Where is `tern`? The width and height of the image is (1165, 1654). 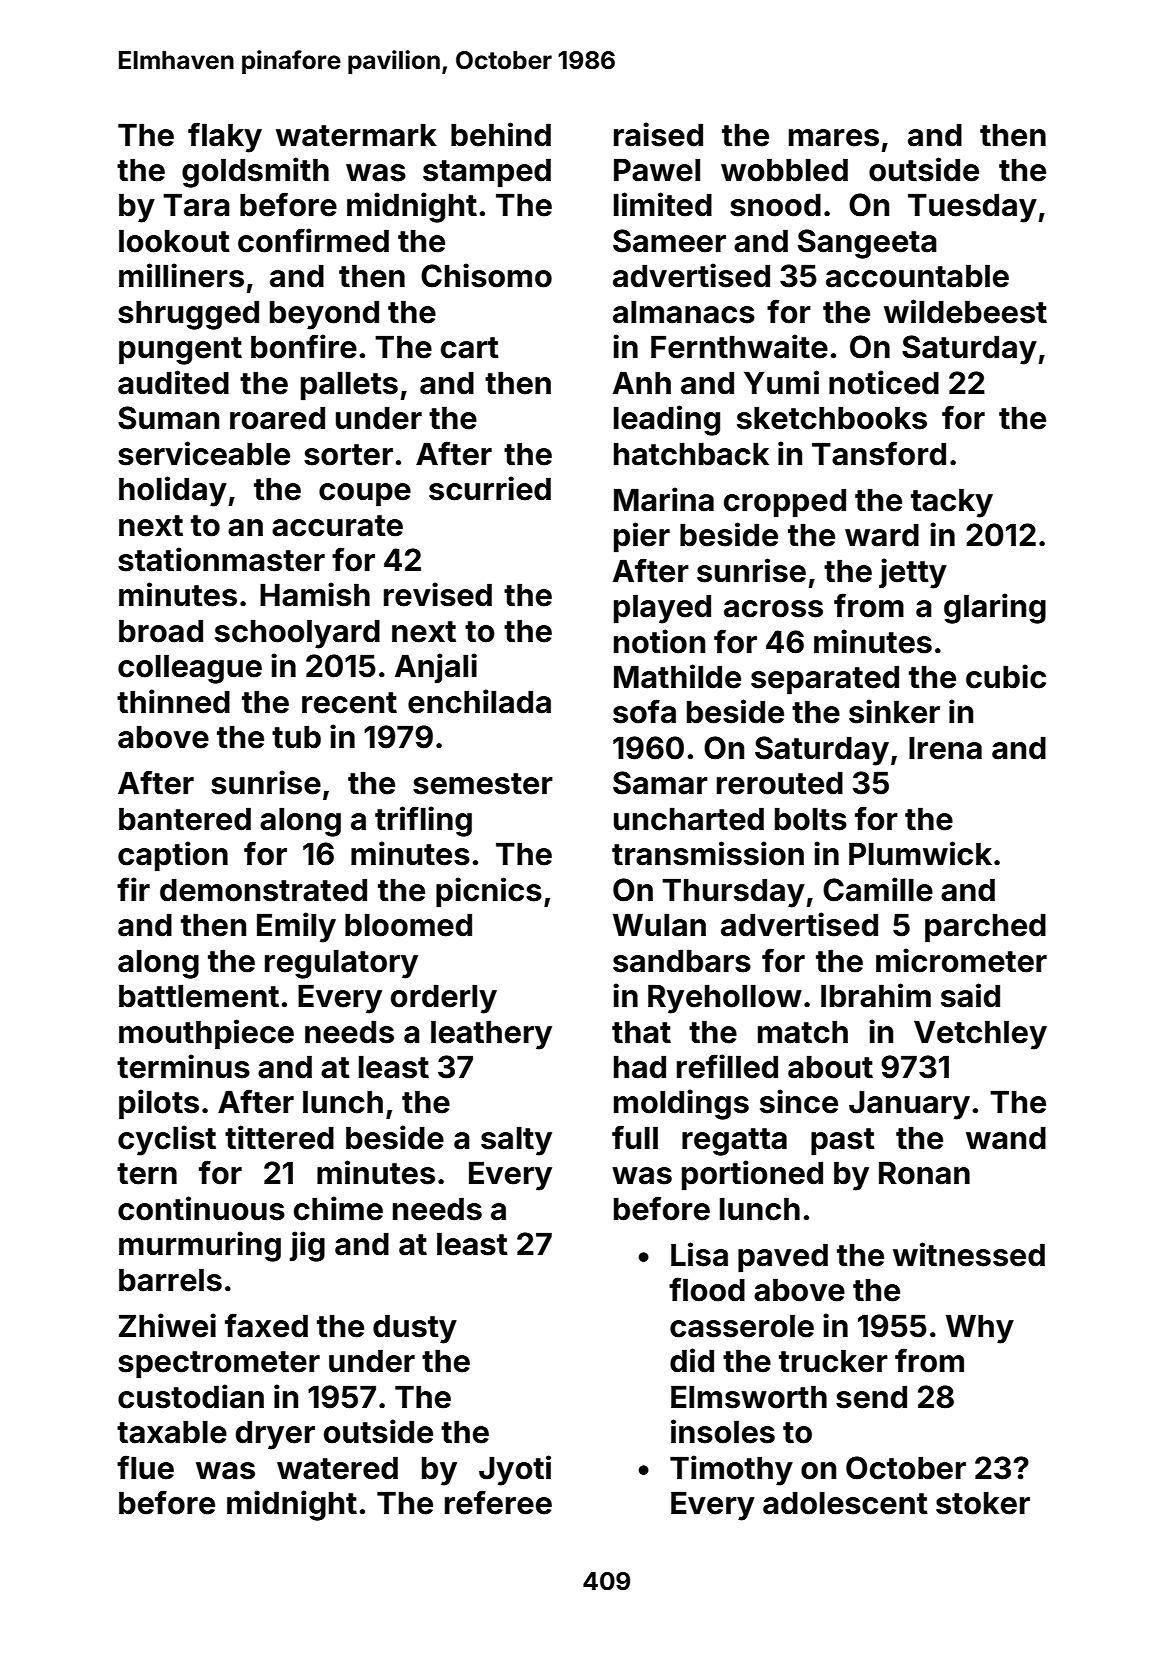 tern is located at coordinates (147, 1174).
